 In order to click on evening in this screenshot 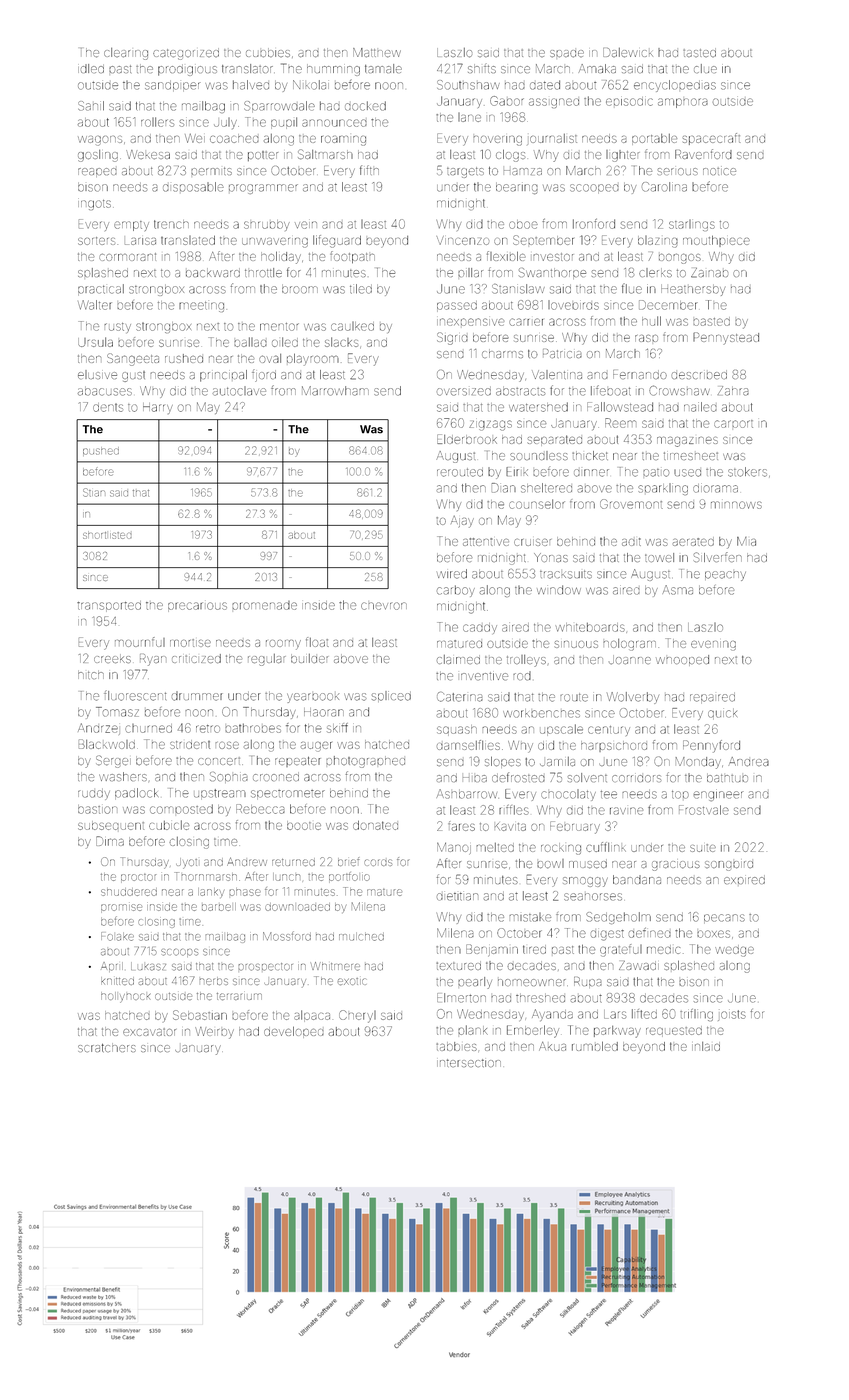, I will do `click(713, 645)`.
